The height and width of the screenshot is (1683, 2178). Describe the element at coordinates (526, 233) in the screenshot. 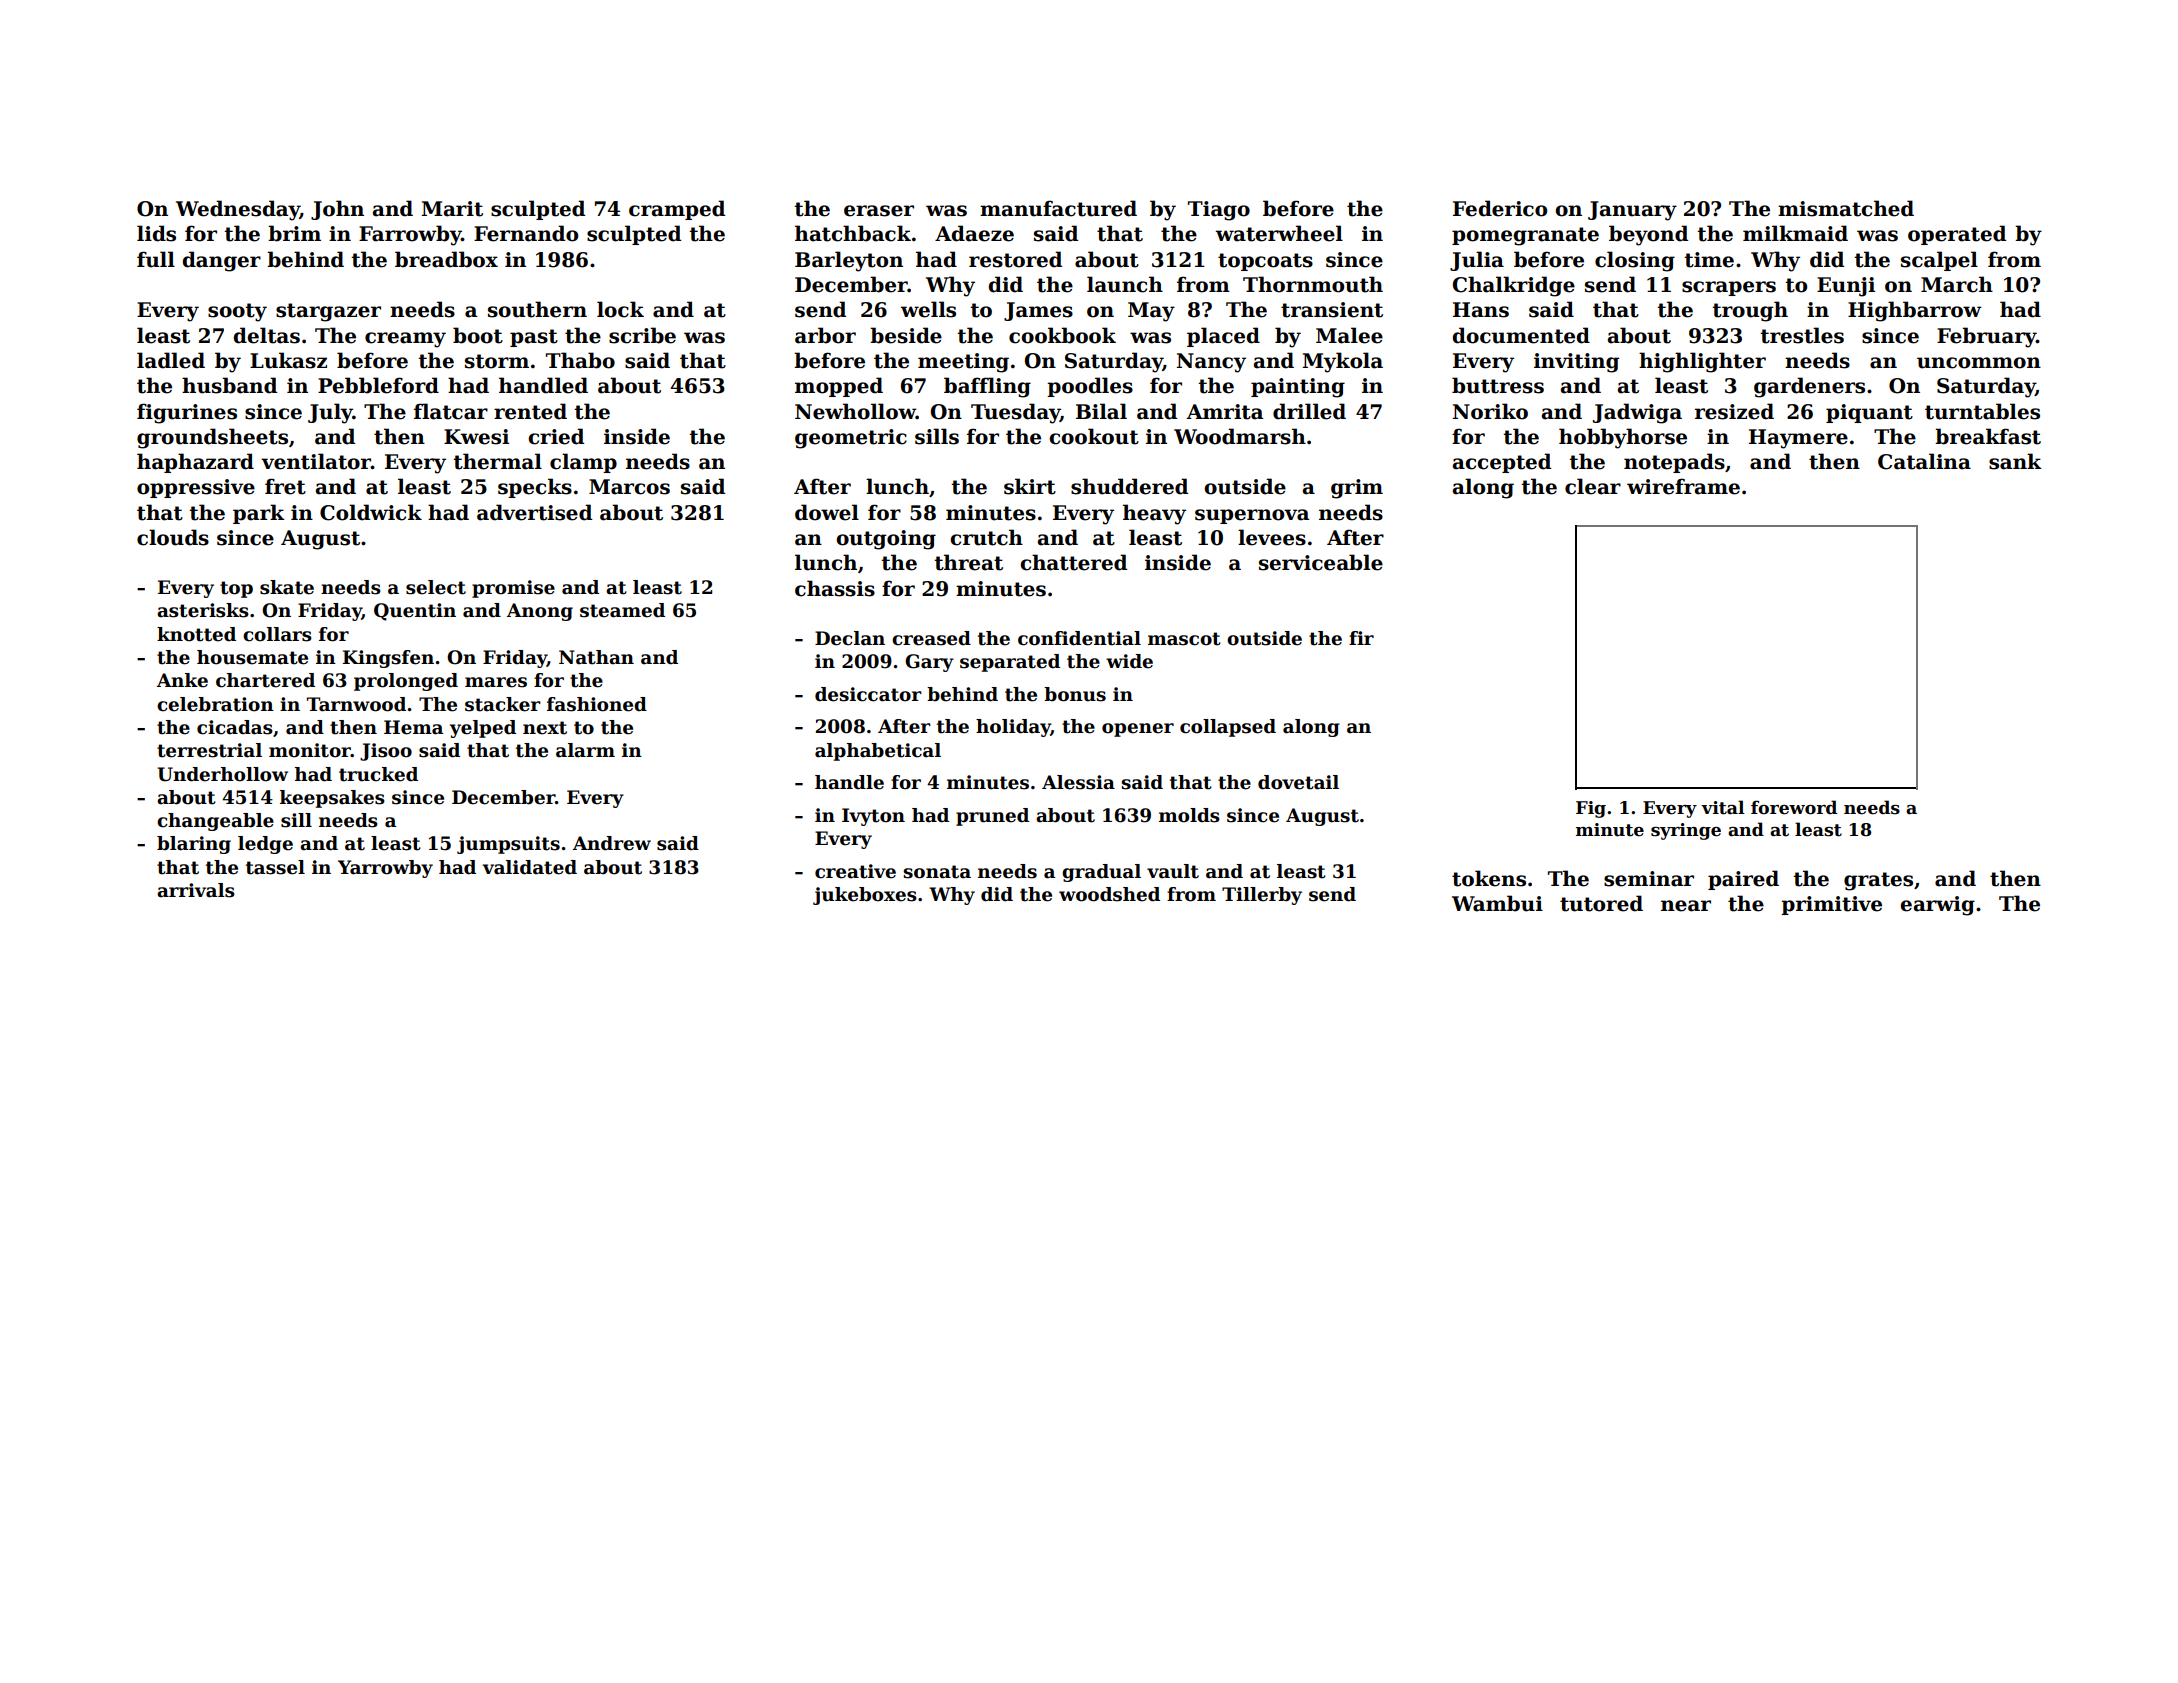

I see `Fernando` at that location.
